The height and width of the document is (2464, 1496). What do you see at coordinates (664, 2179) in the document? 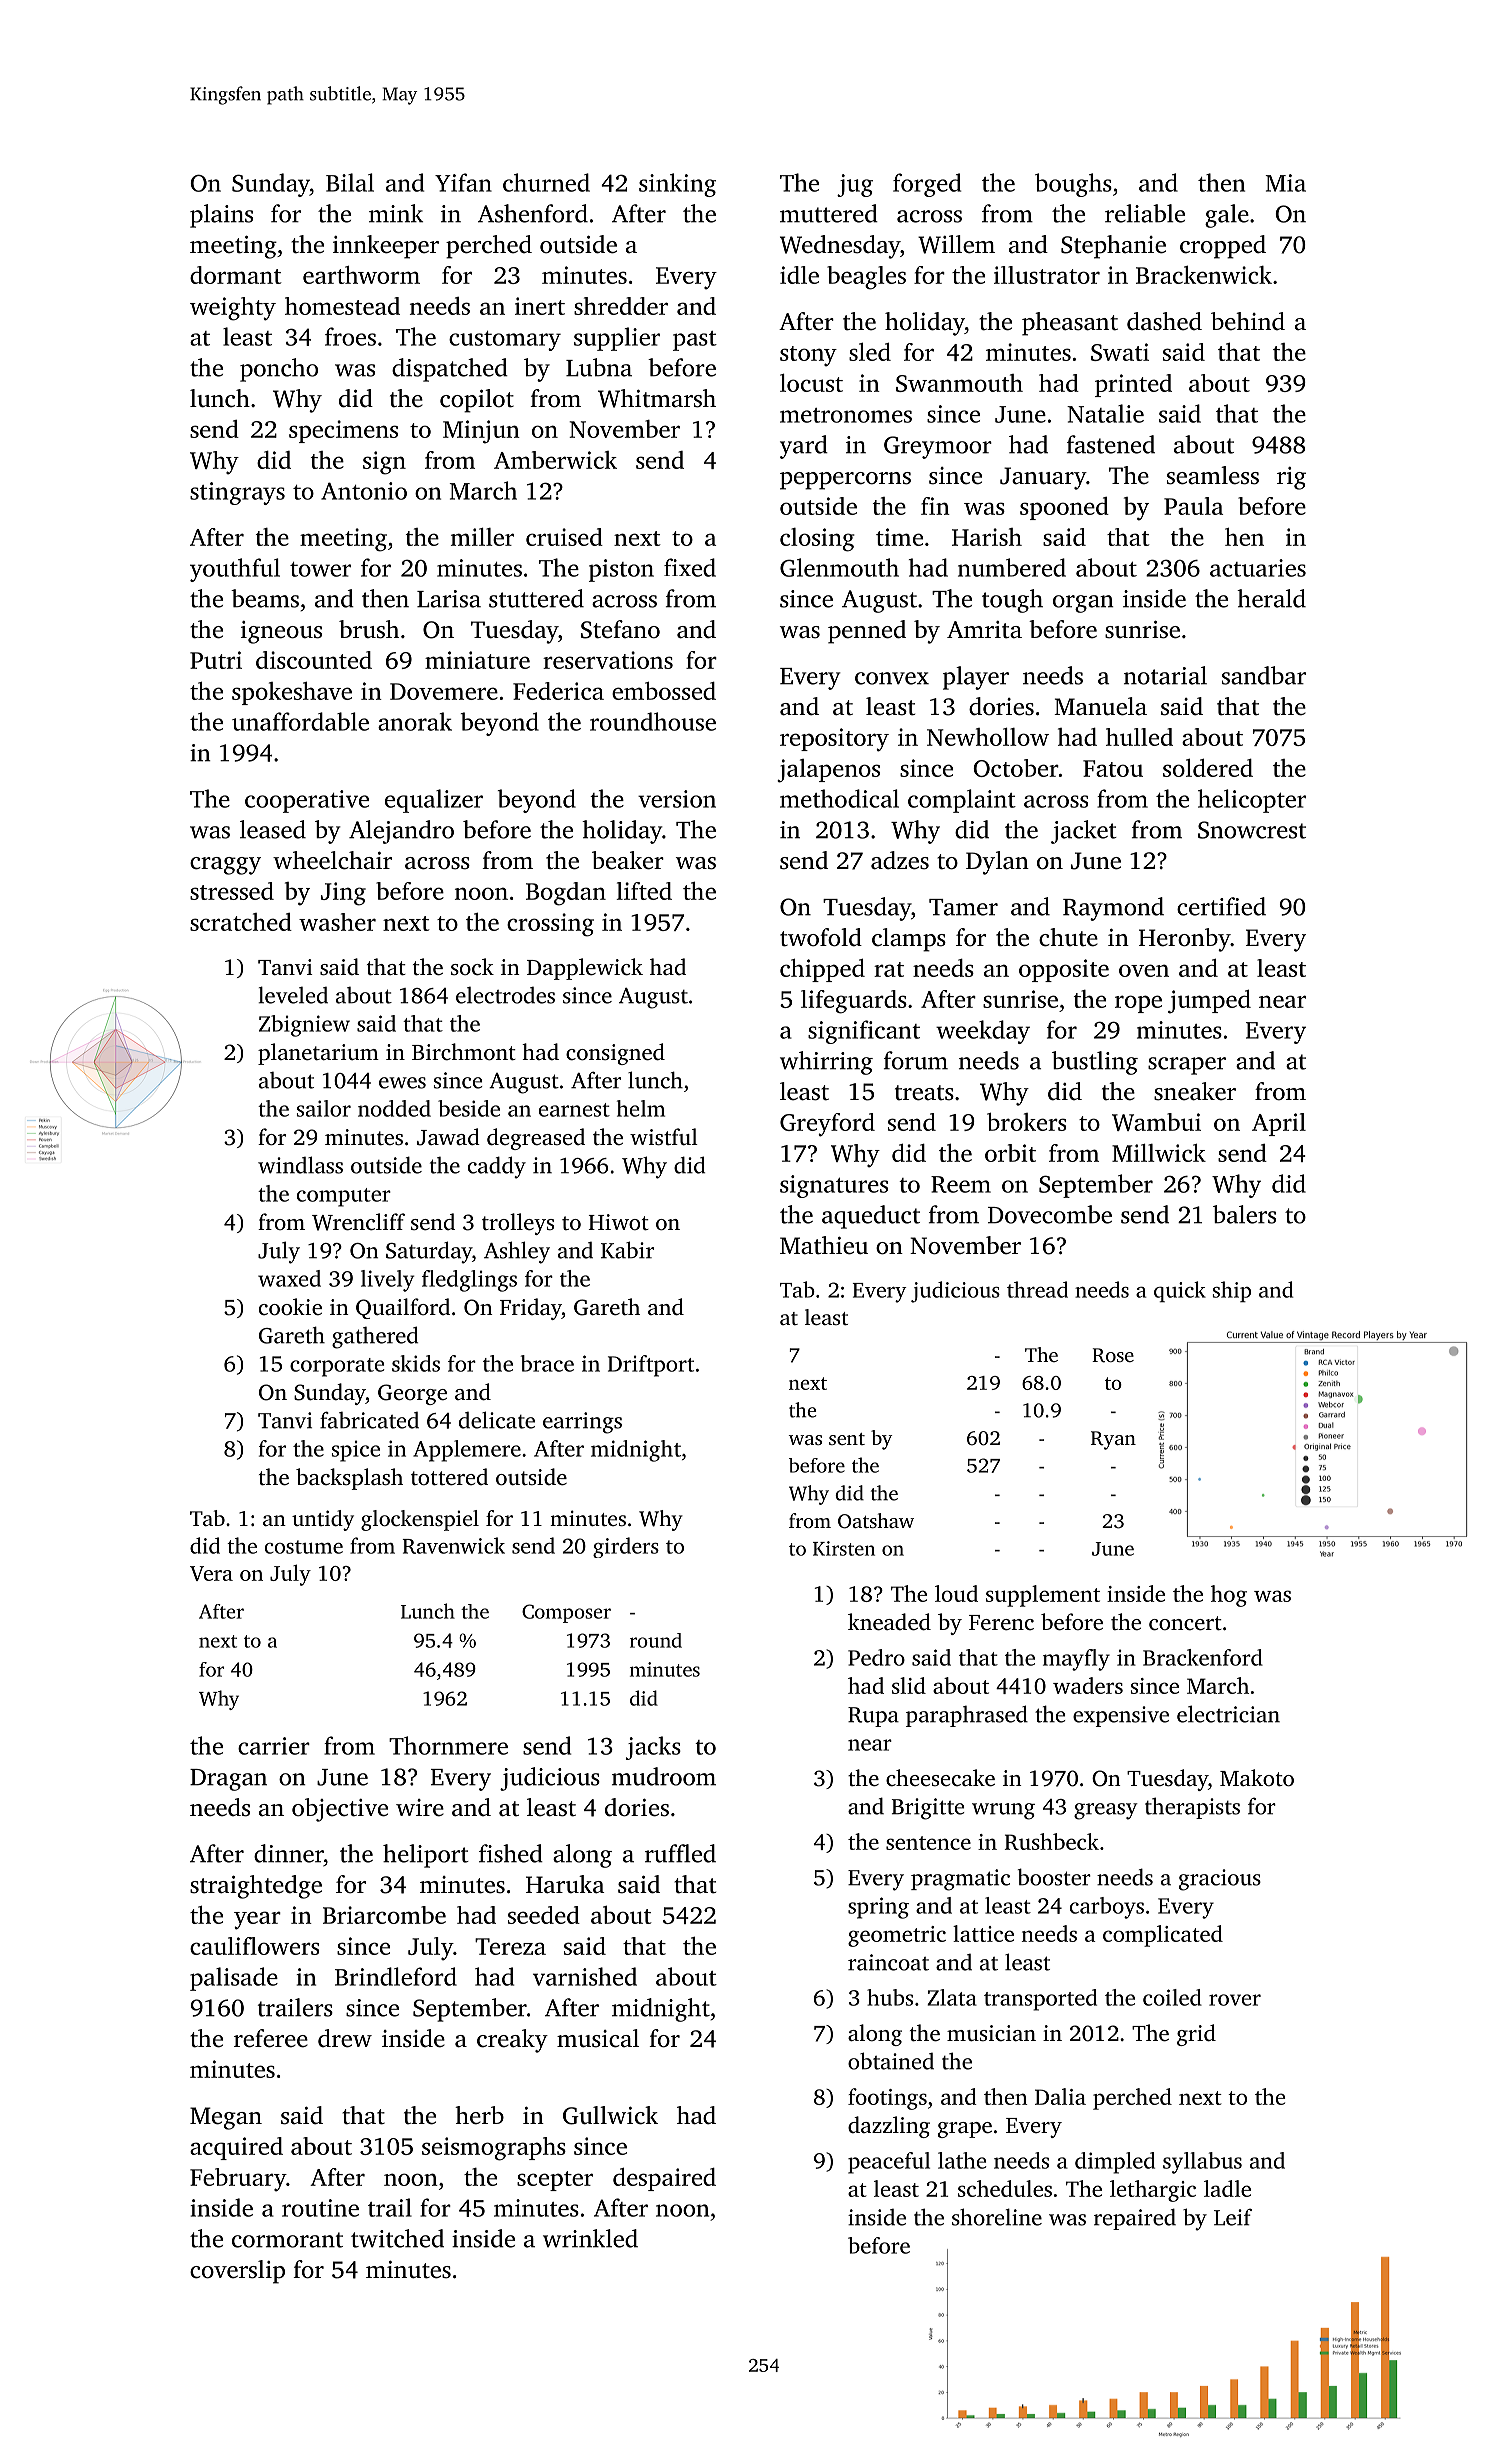
I see `despaired` at bounding box center [664, 2179].
